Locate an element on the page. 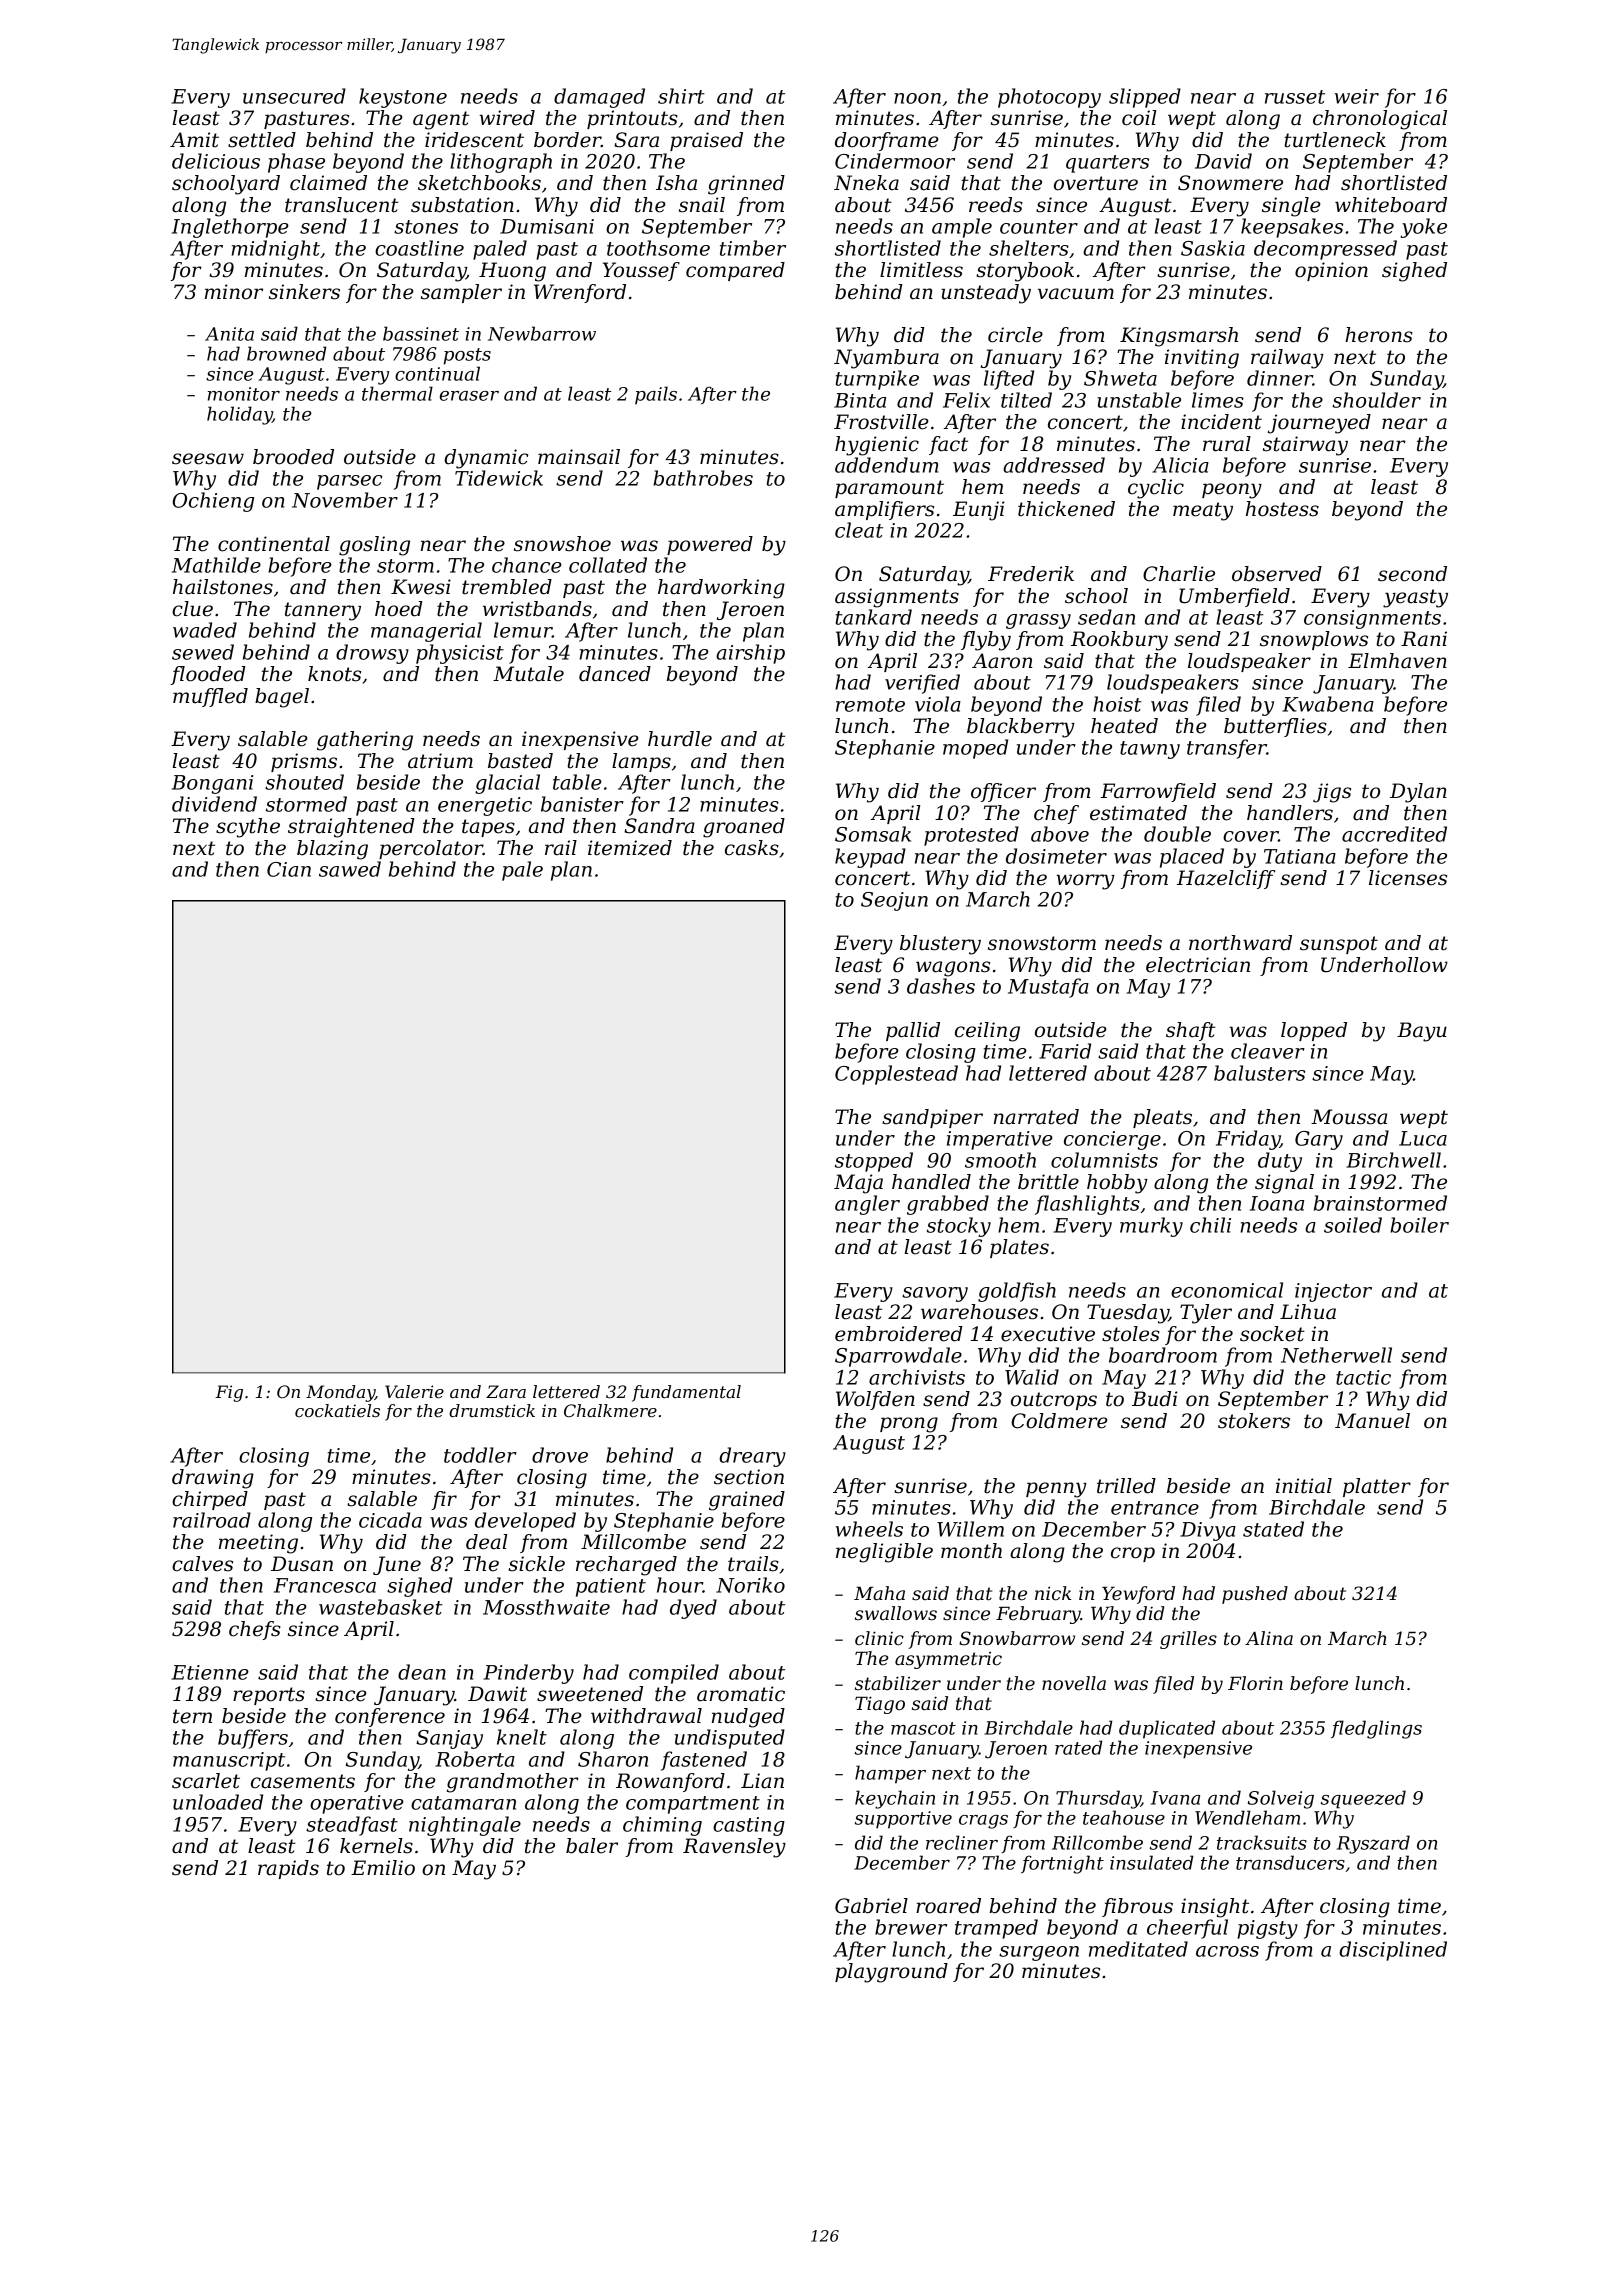 The width and height of the image is (1620, 2292). eraser is located at coordinates (469, 396).
